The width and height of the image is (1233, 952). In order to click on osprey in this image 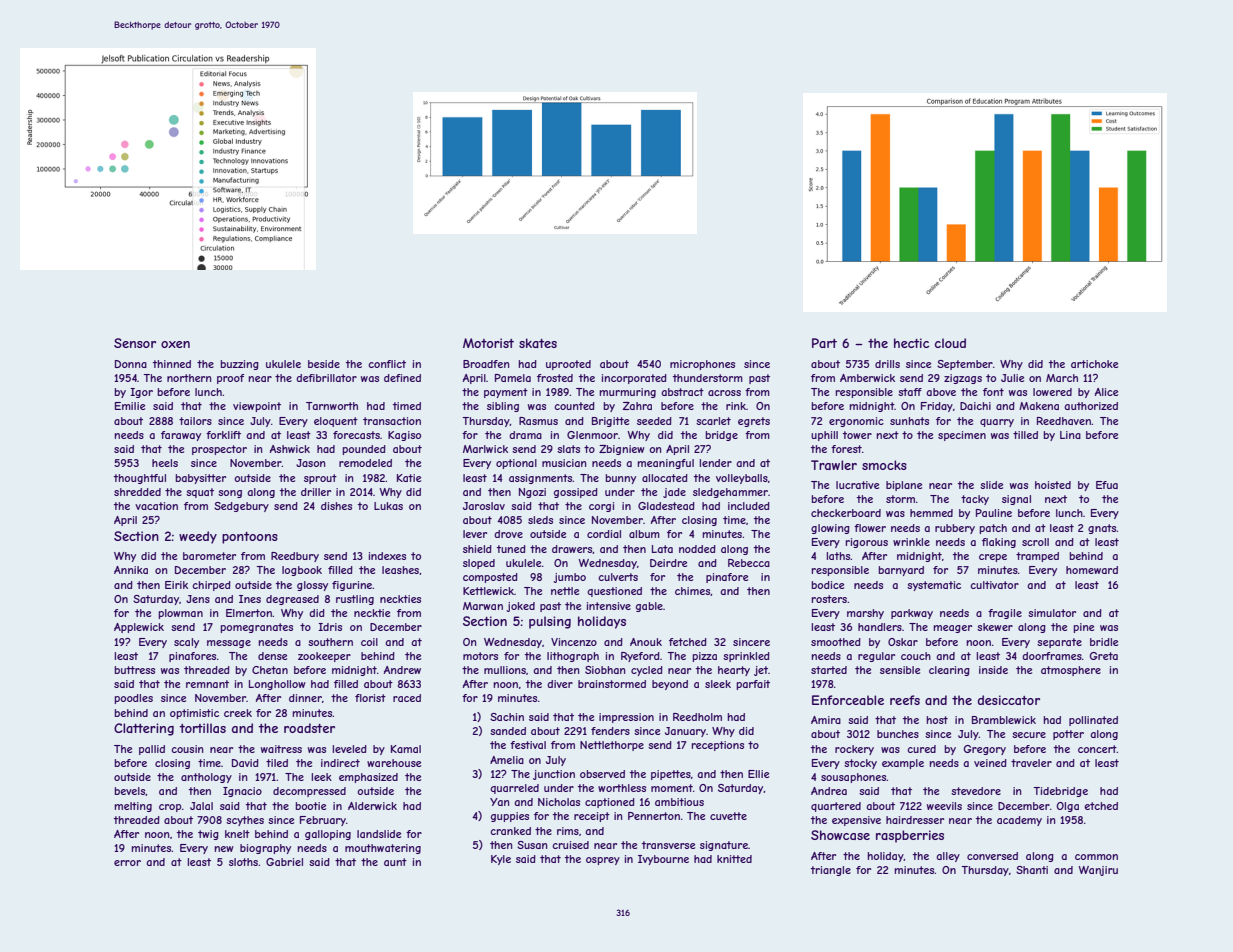, I will do `click(603, 861)`.
